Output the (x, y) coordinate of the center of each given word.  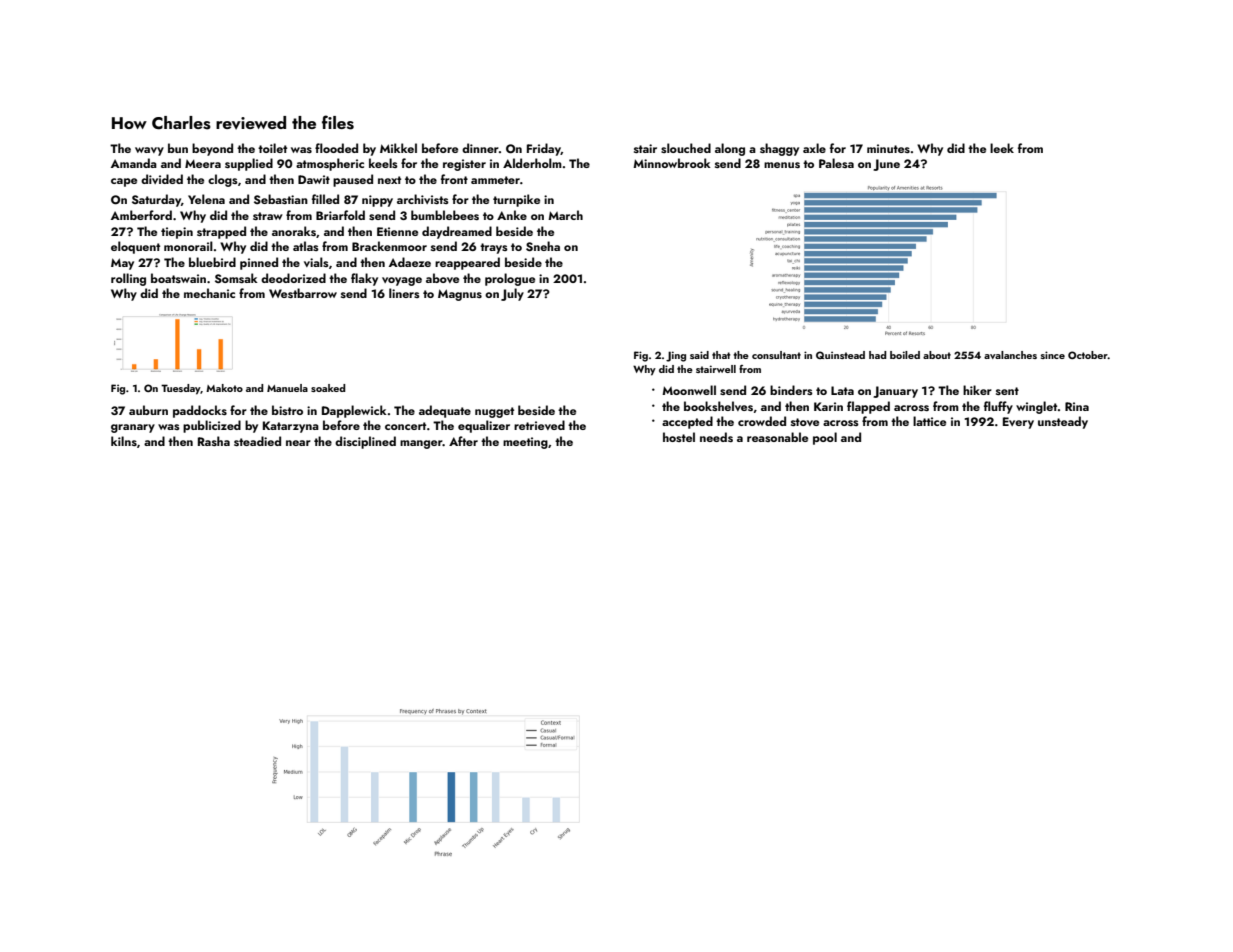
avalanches (1010, 355)
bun (178, 148)
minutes (888, 148)
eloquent (135, 247)
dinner (480, 148)
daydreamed (457, 232)
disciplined (365, 442)
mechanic (209, 293)
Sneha (543, 246)
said (699, 355)
